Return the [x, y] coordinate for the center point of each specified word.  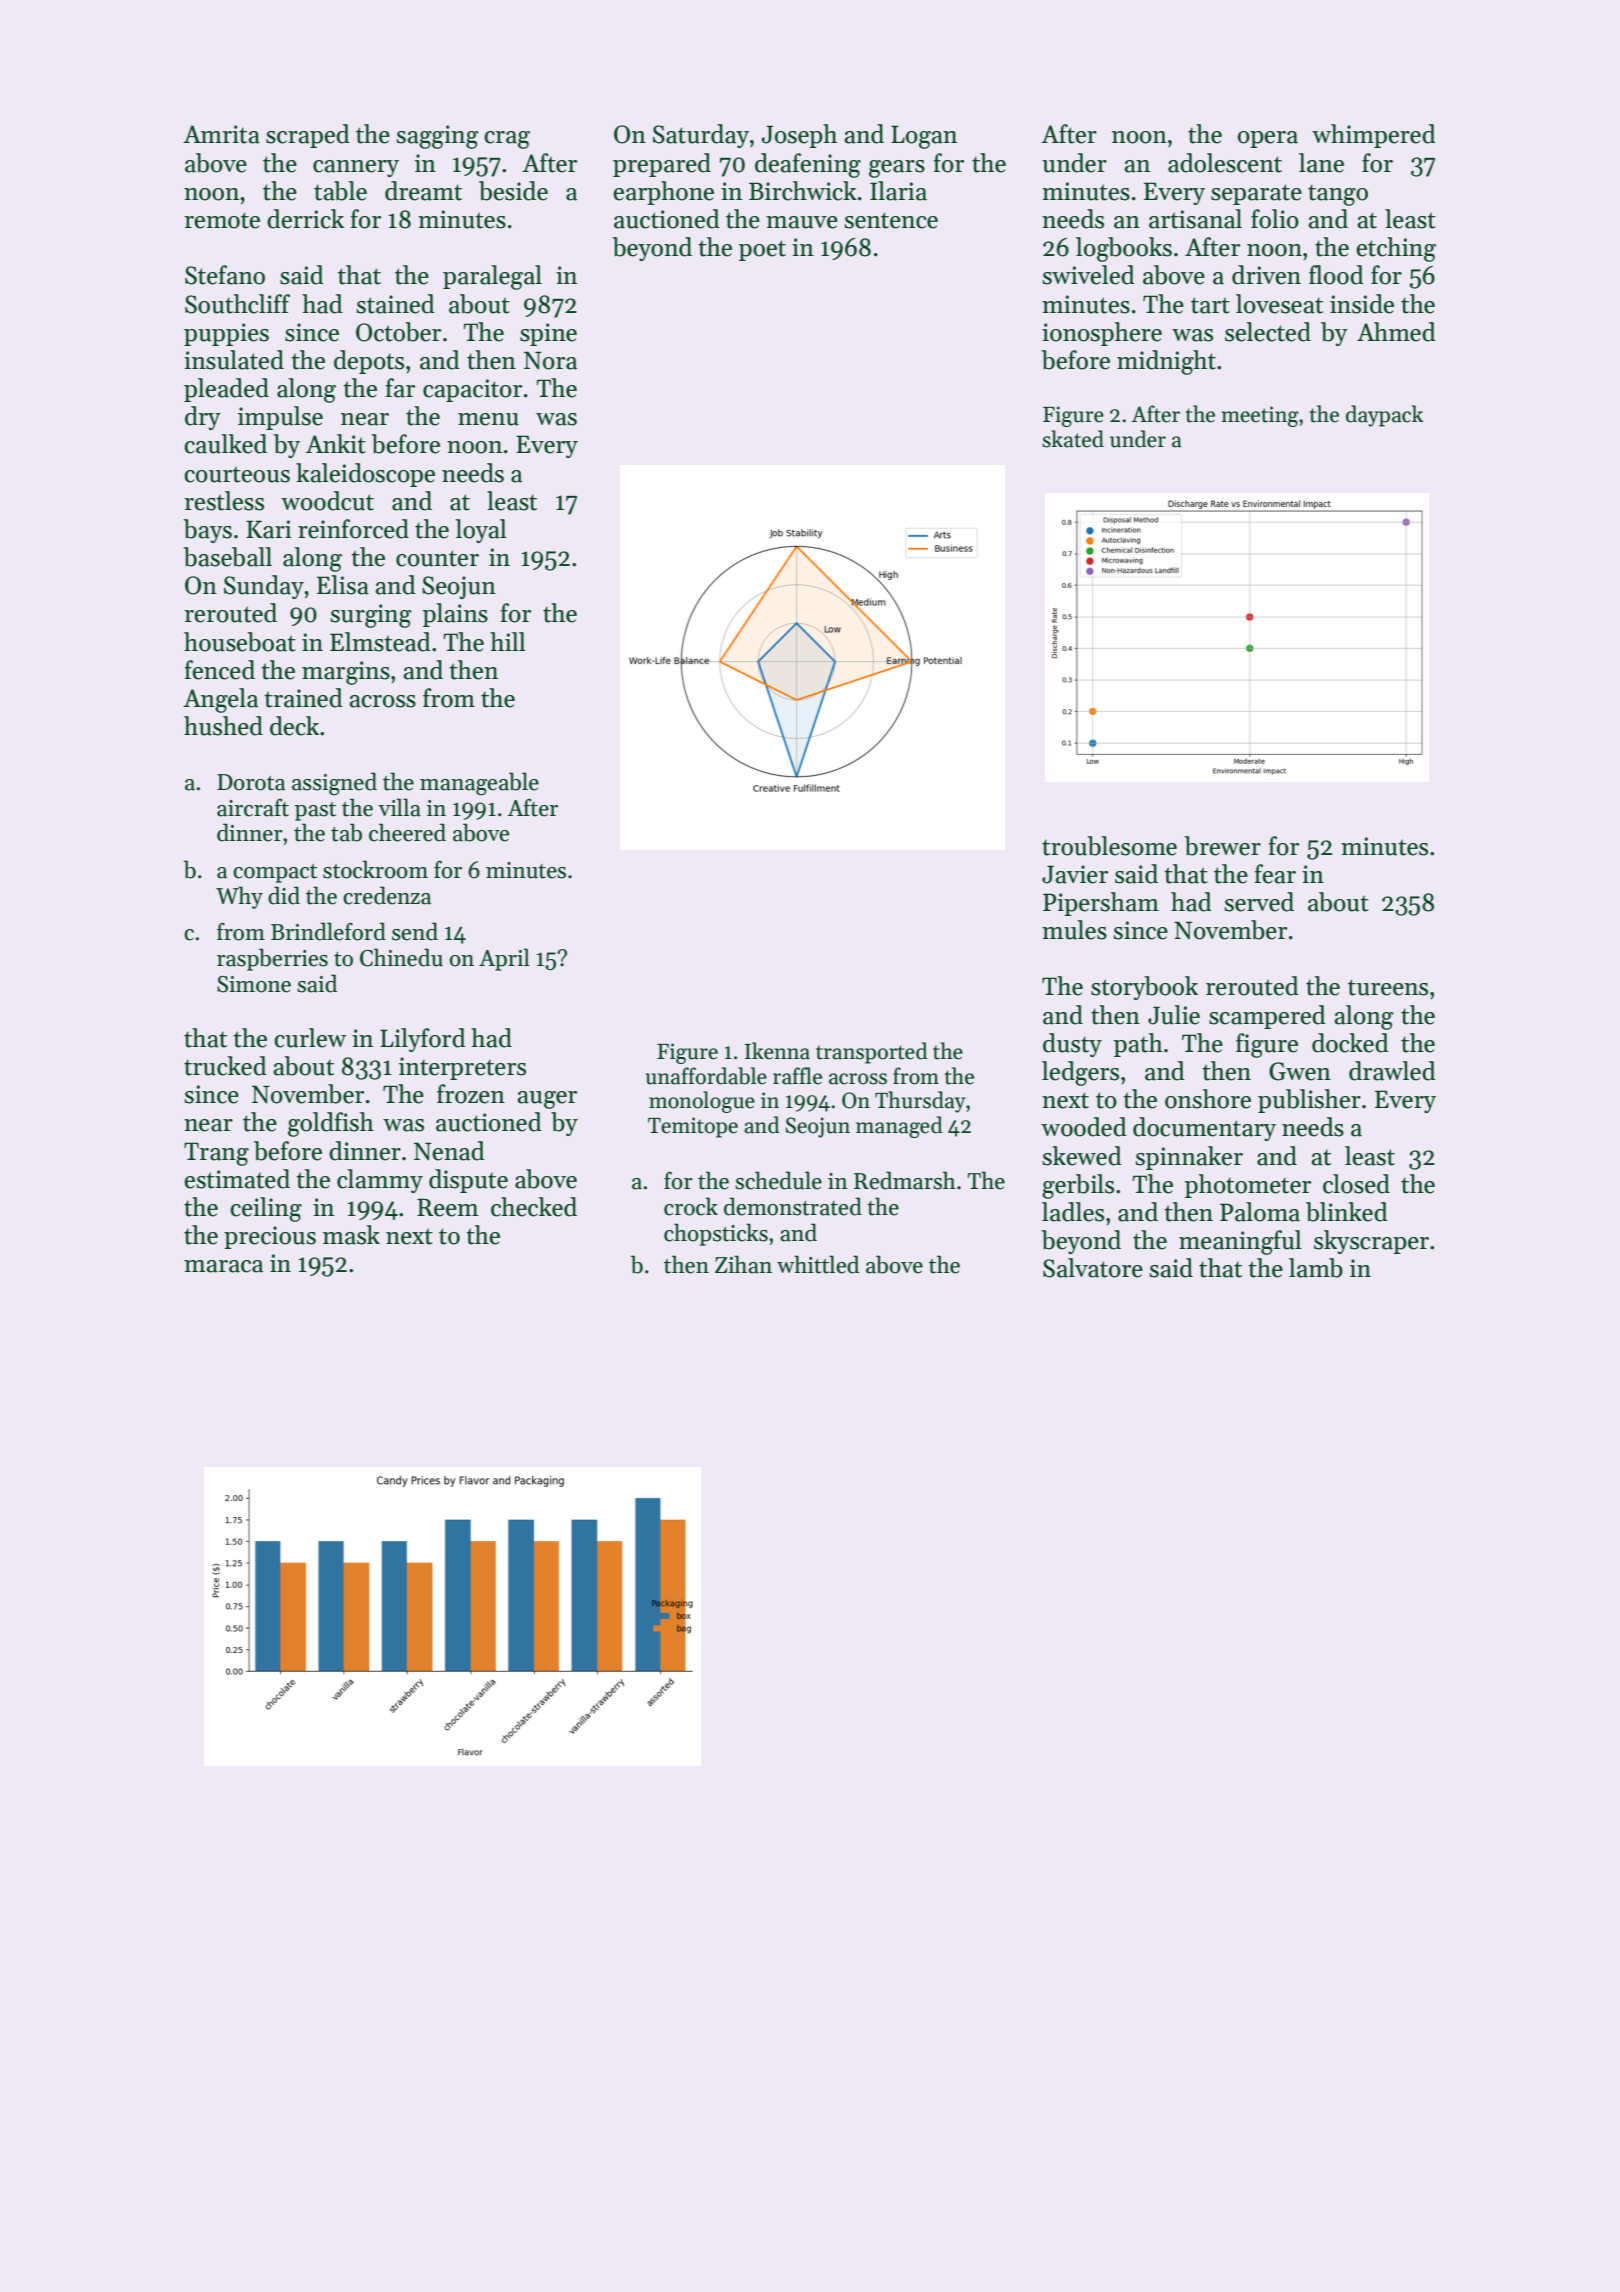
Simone [254, 984]
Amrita [221, 134]
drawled [1392, 1071]
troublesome [1109, 846]
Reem [448, 1207]
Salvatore [1093, 1268]
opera [1268, 139]
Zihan [743, 1264]
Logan [924, 137]
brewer [1222, 846]
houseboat [240, 642]
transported [872, 1053]
